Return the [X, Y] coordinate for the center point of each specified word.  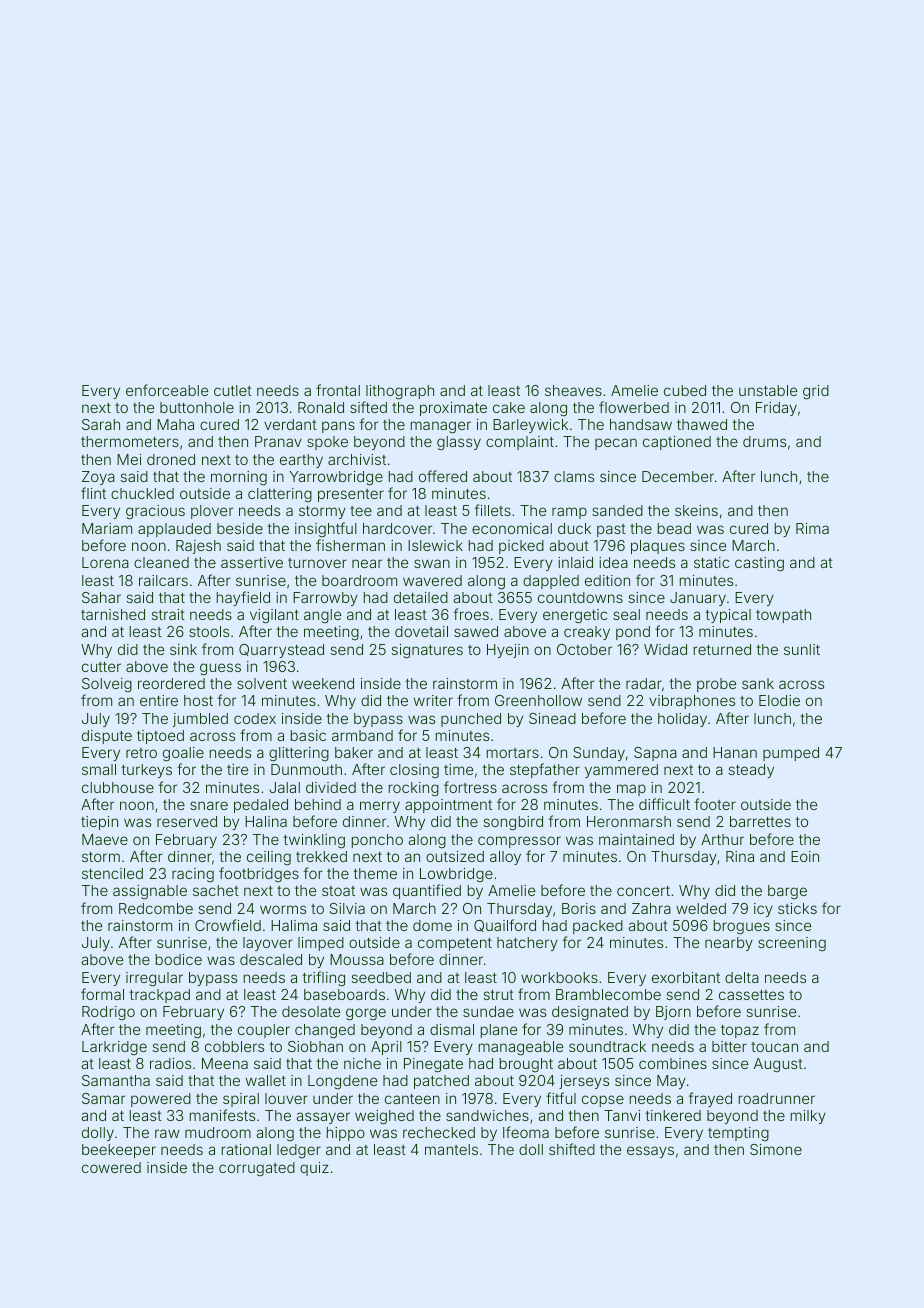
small [99, 769]
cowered [111, 1167]
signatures [427, 651]
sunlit [802, 649]
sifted [368, 407]
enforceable [167, 390]
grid [816, 392]
